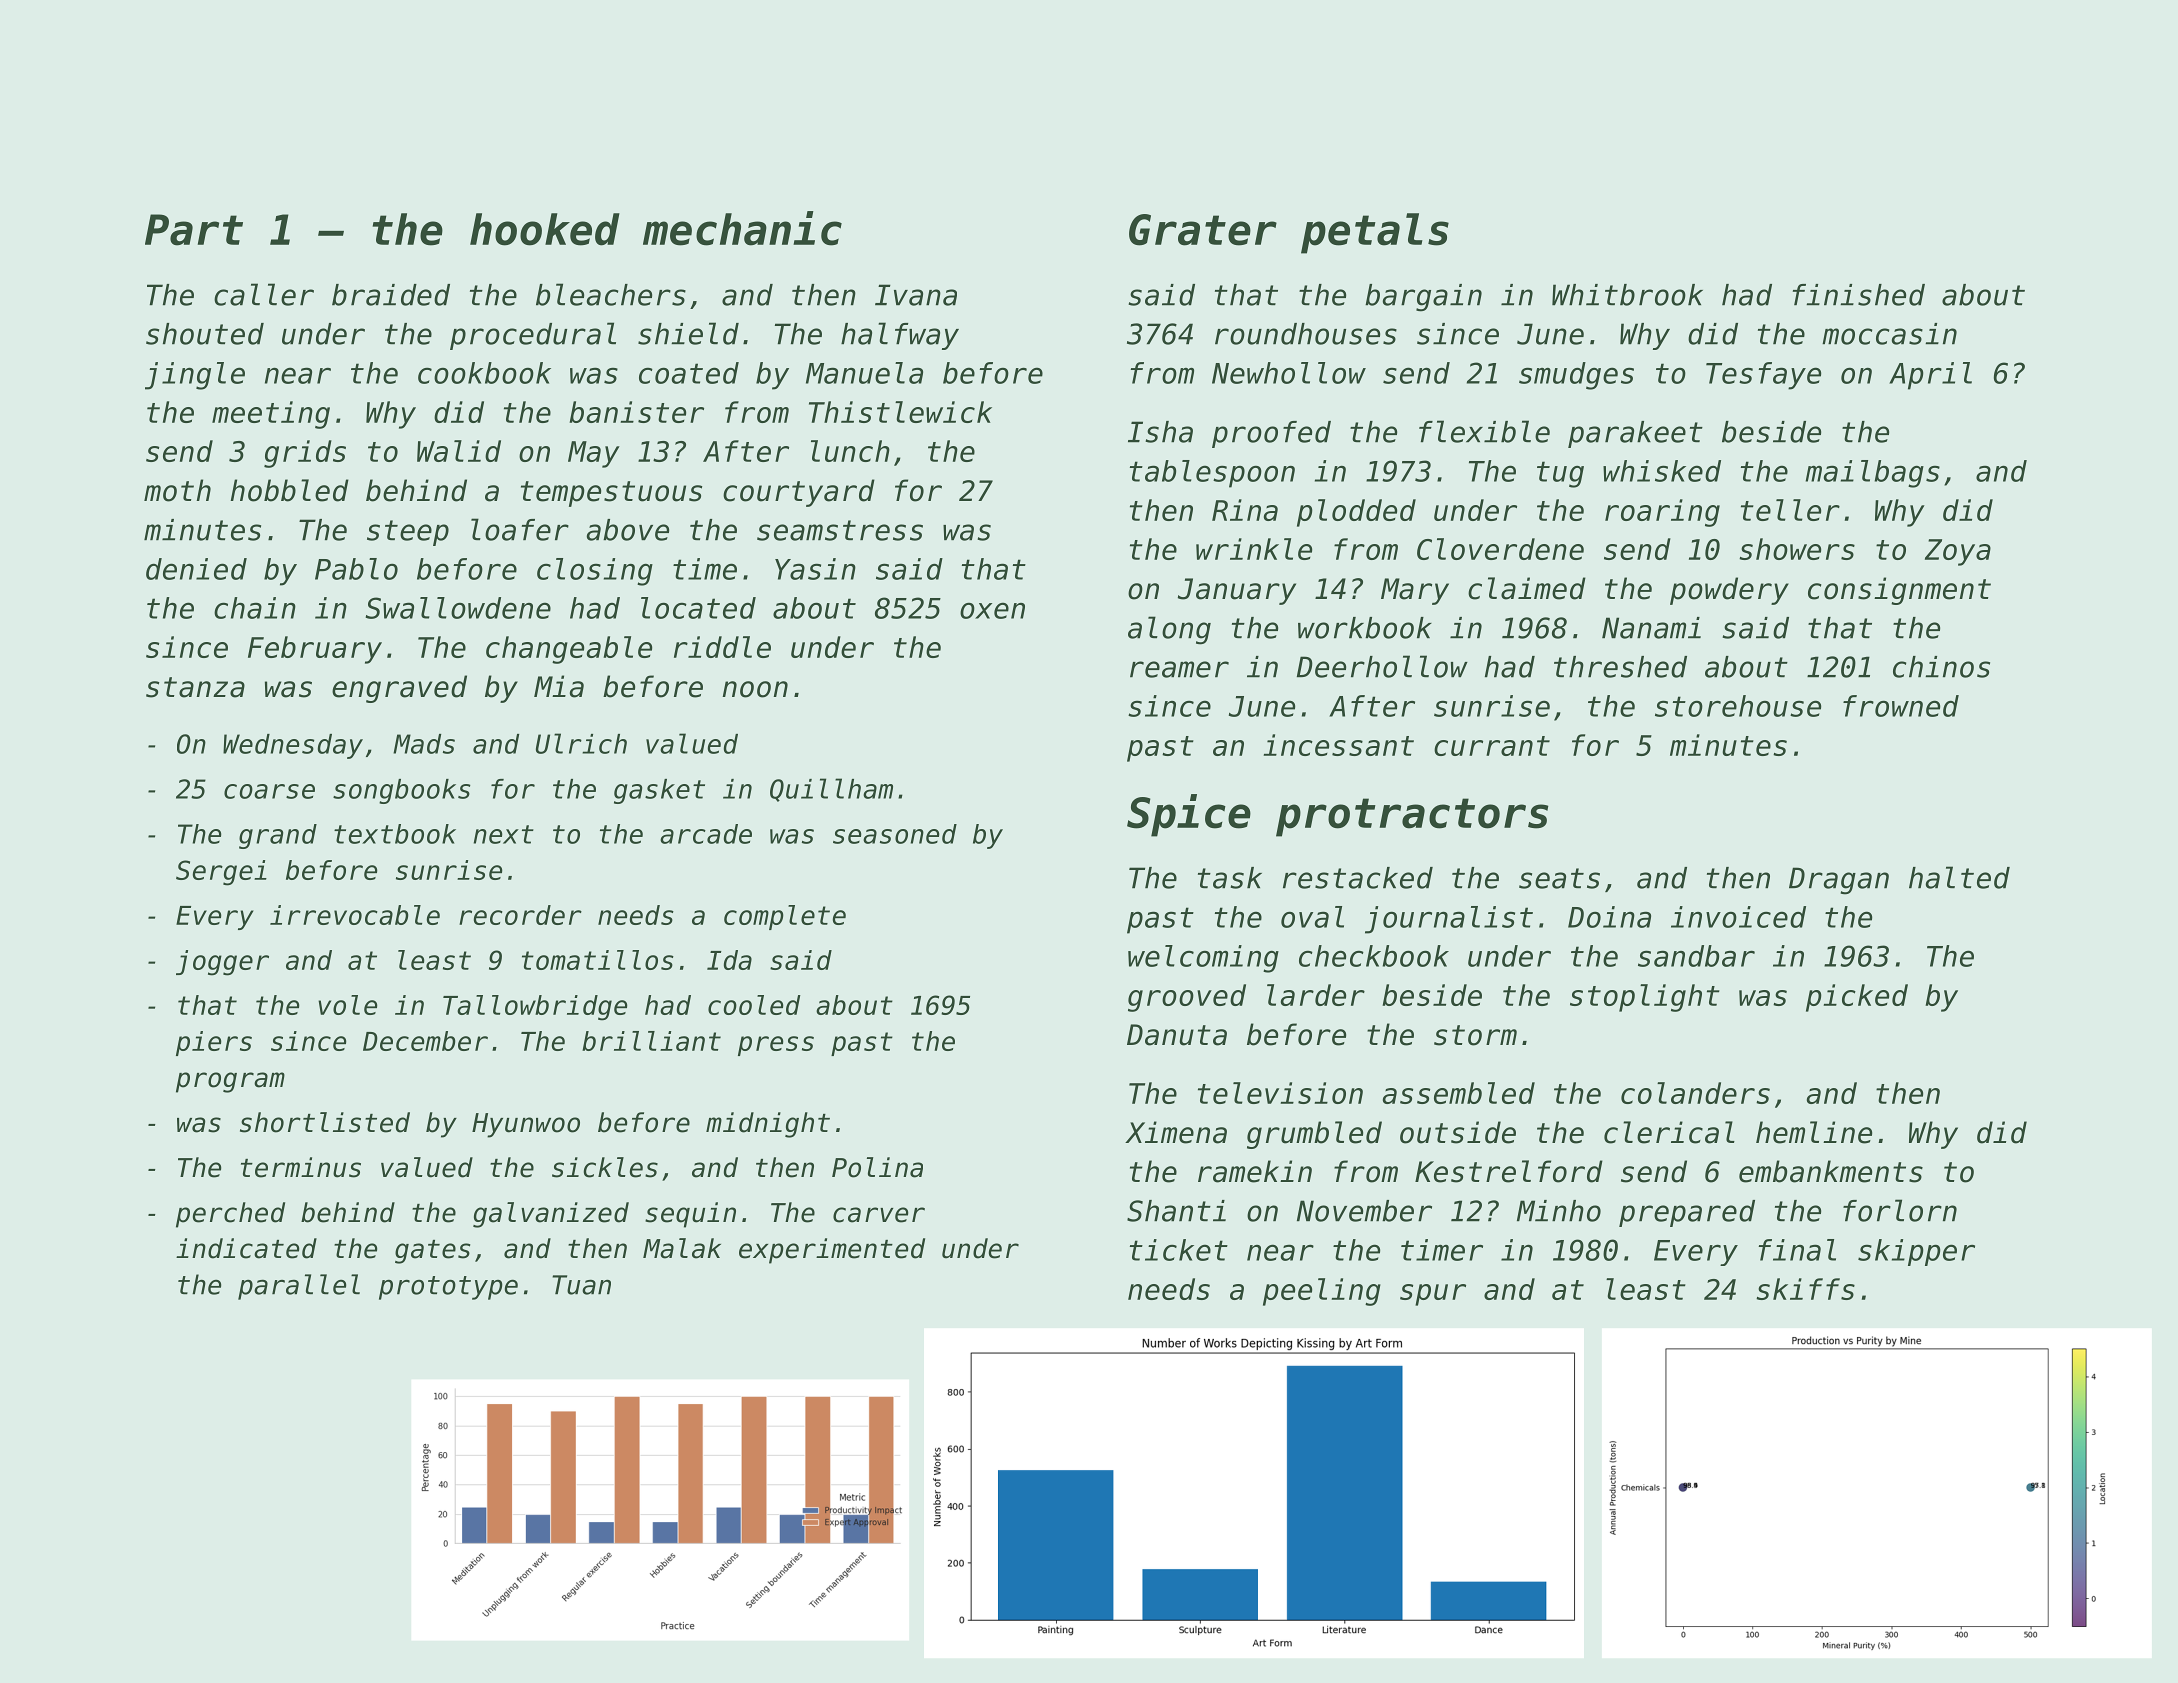  Describe the element at coordinates (551, 1215) in the document. I see `galvanized` at that location.
